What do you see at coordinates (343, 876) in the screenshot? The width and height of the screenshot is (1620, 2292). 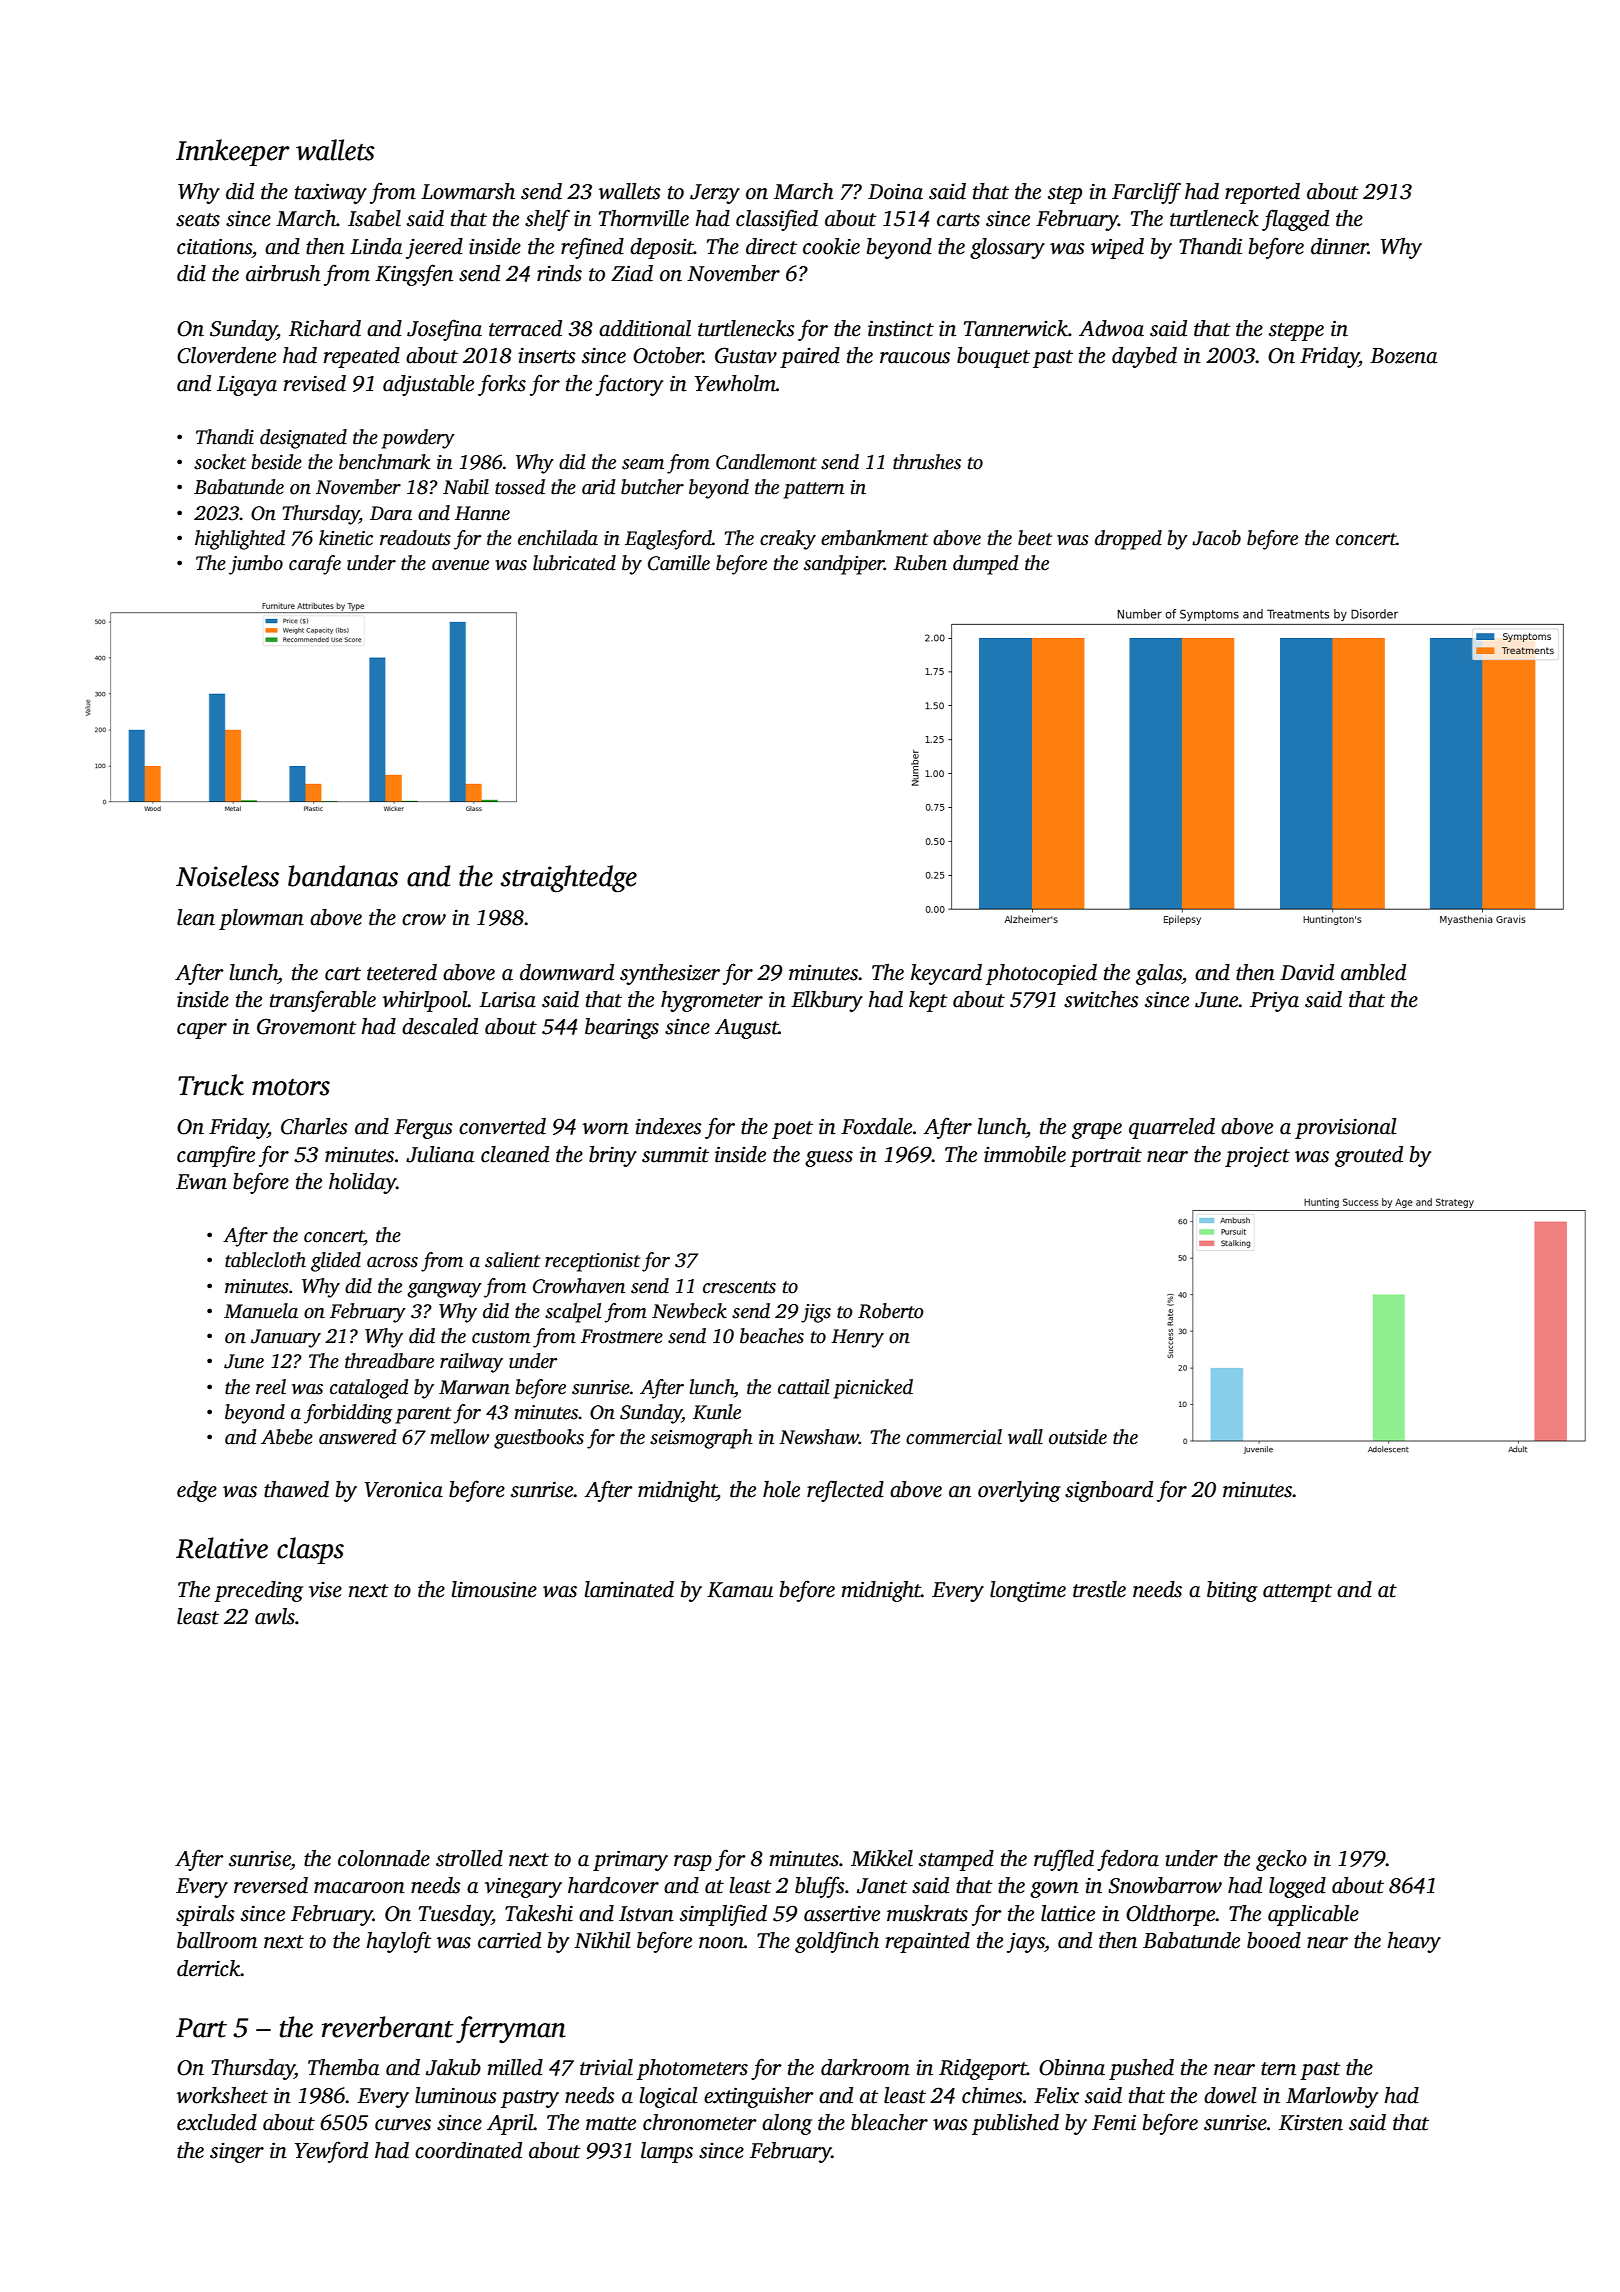 I see `bandanas` at bounding box center [343, 876].
